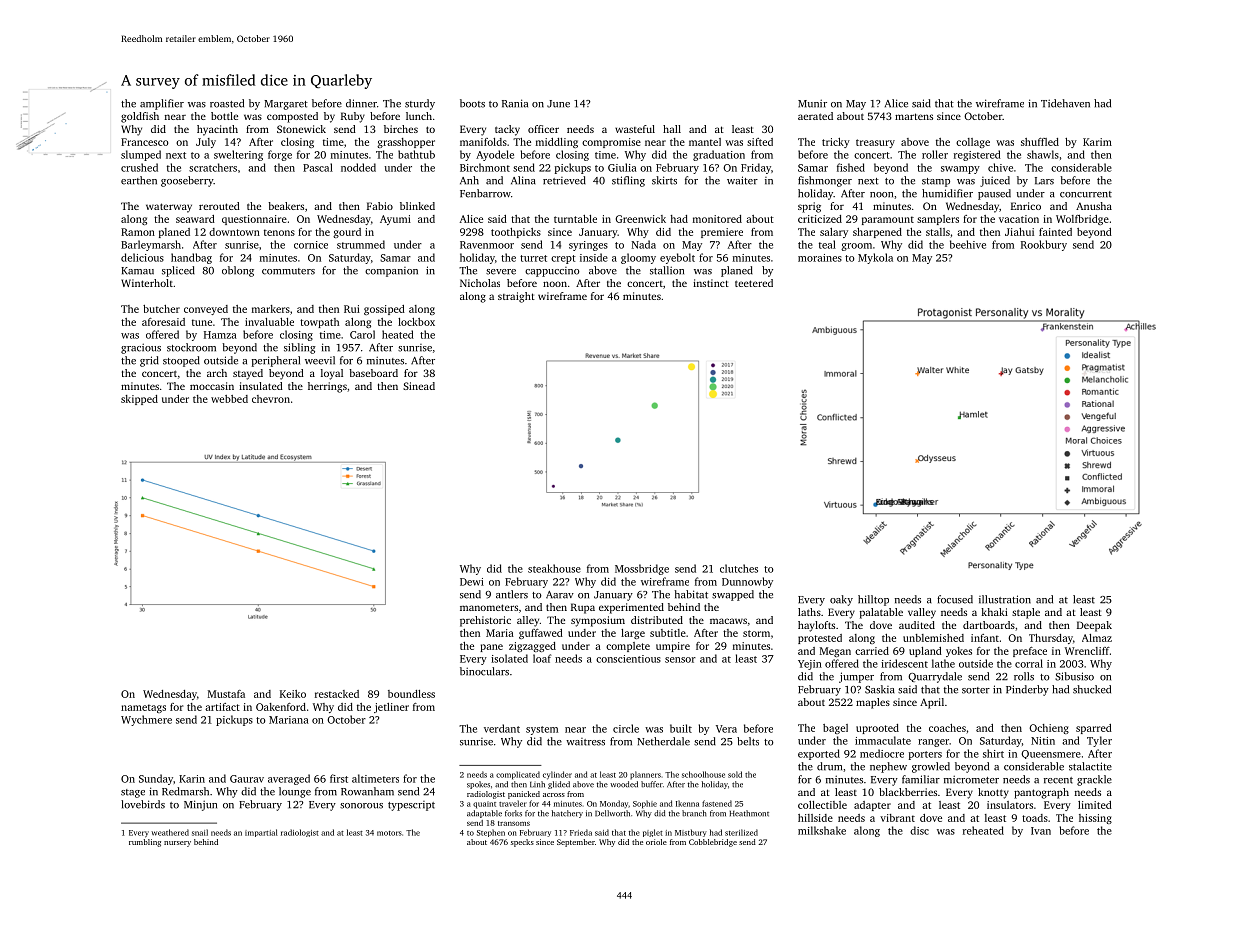 The image size is (1233, 952). I want to click on focused, so click(955, 599).
